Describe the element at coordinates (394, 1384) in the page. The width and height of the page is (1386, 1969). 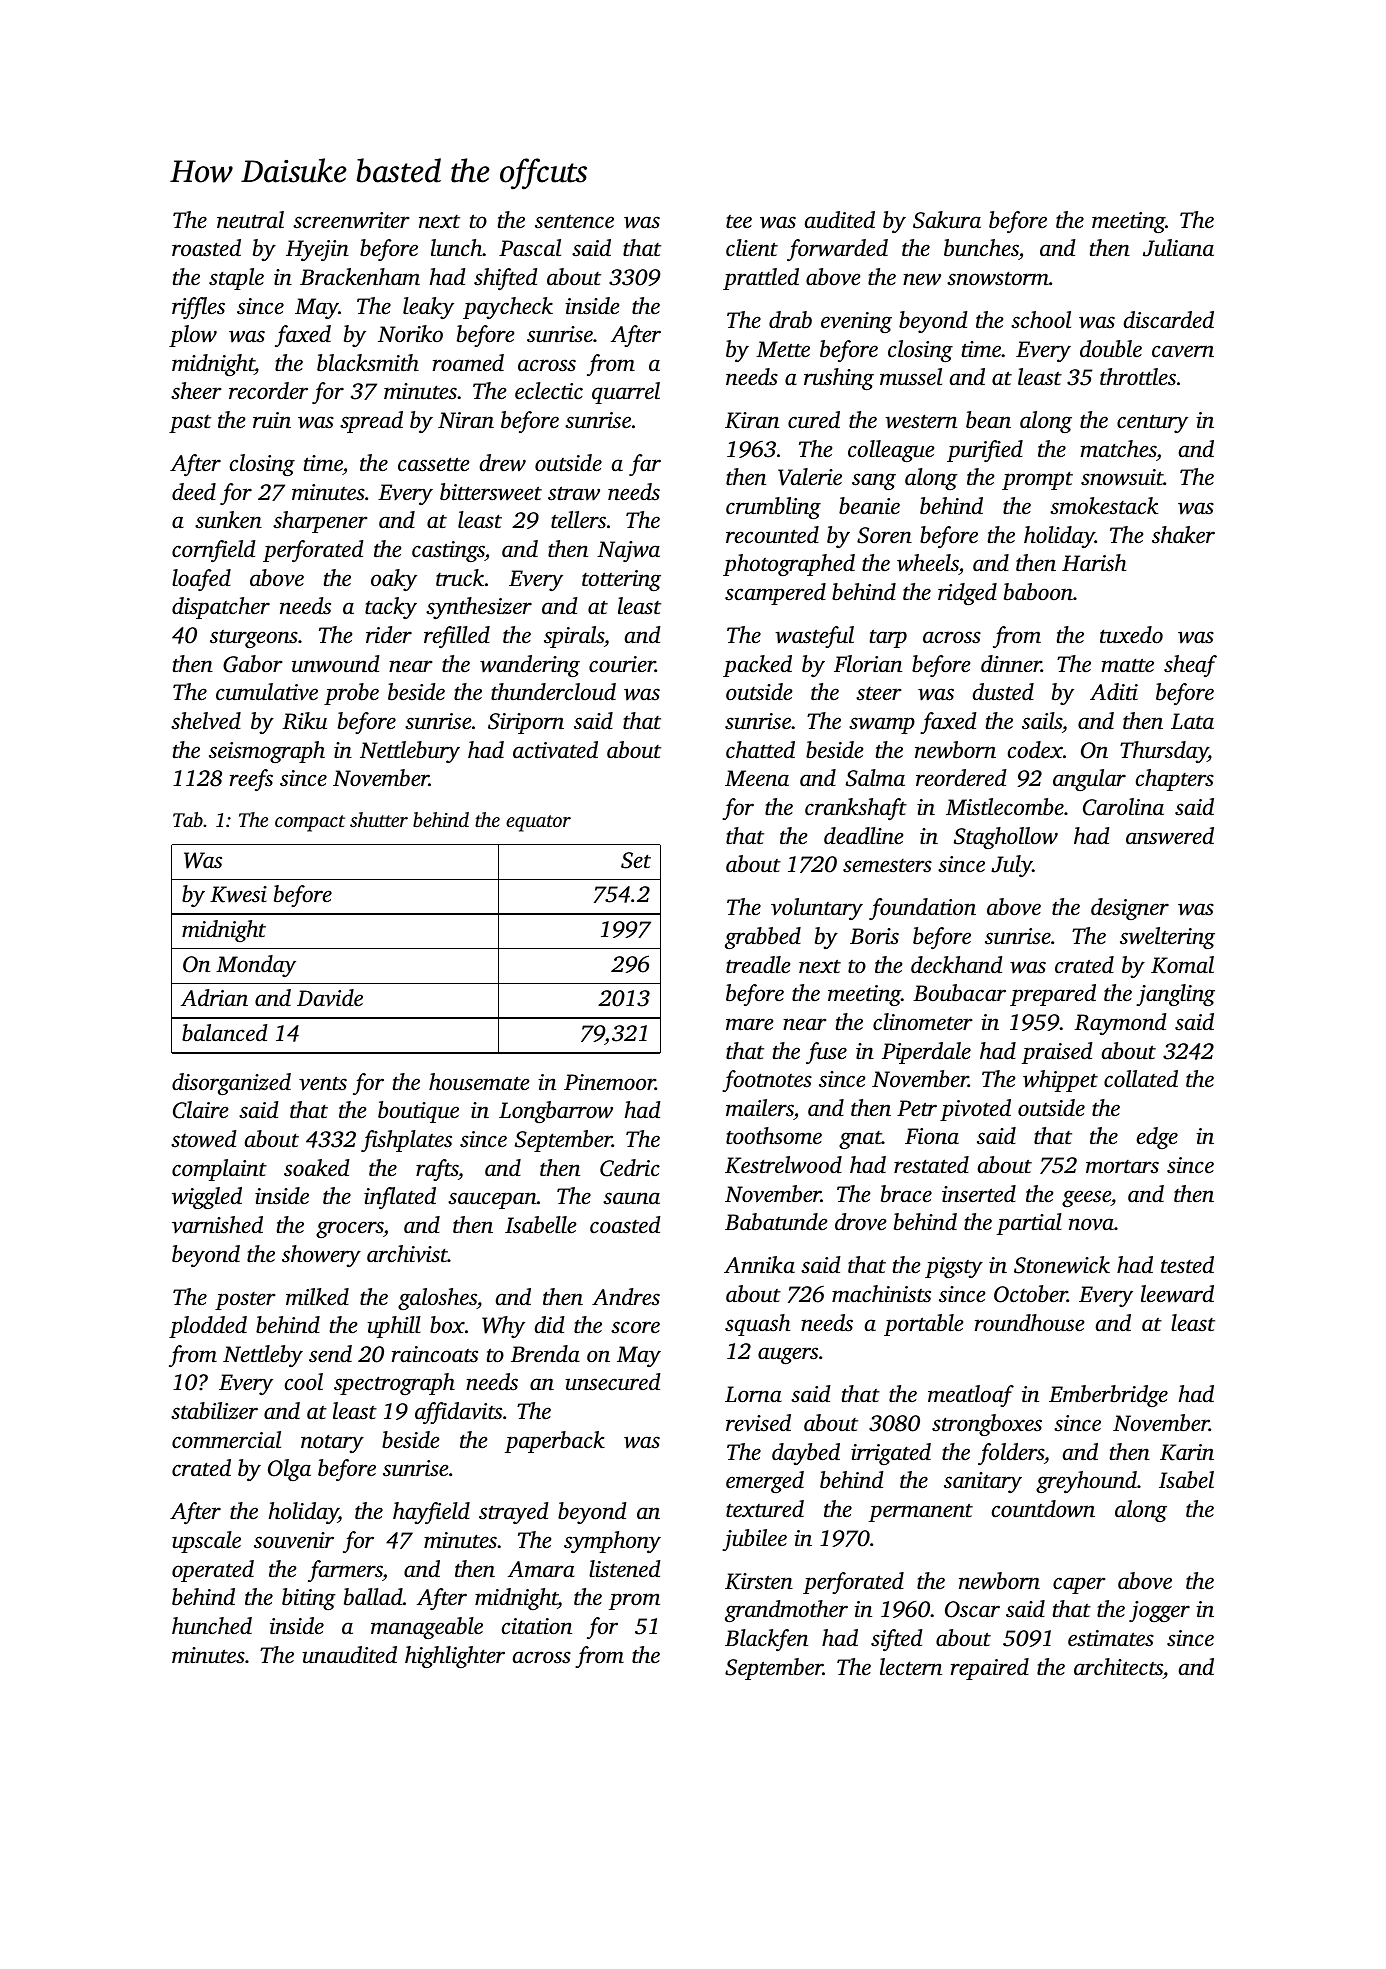
I see `spectrograph` at that location.
